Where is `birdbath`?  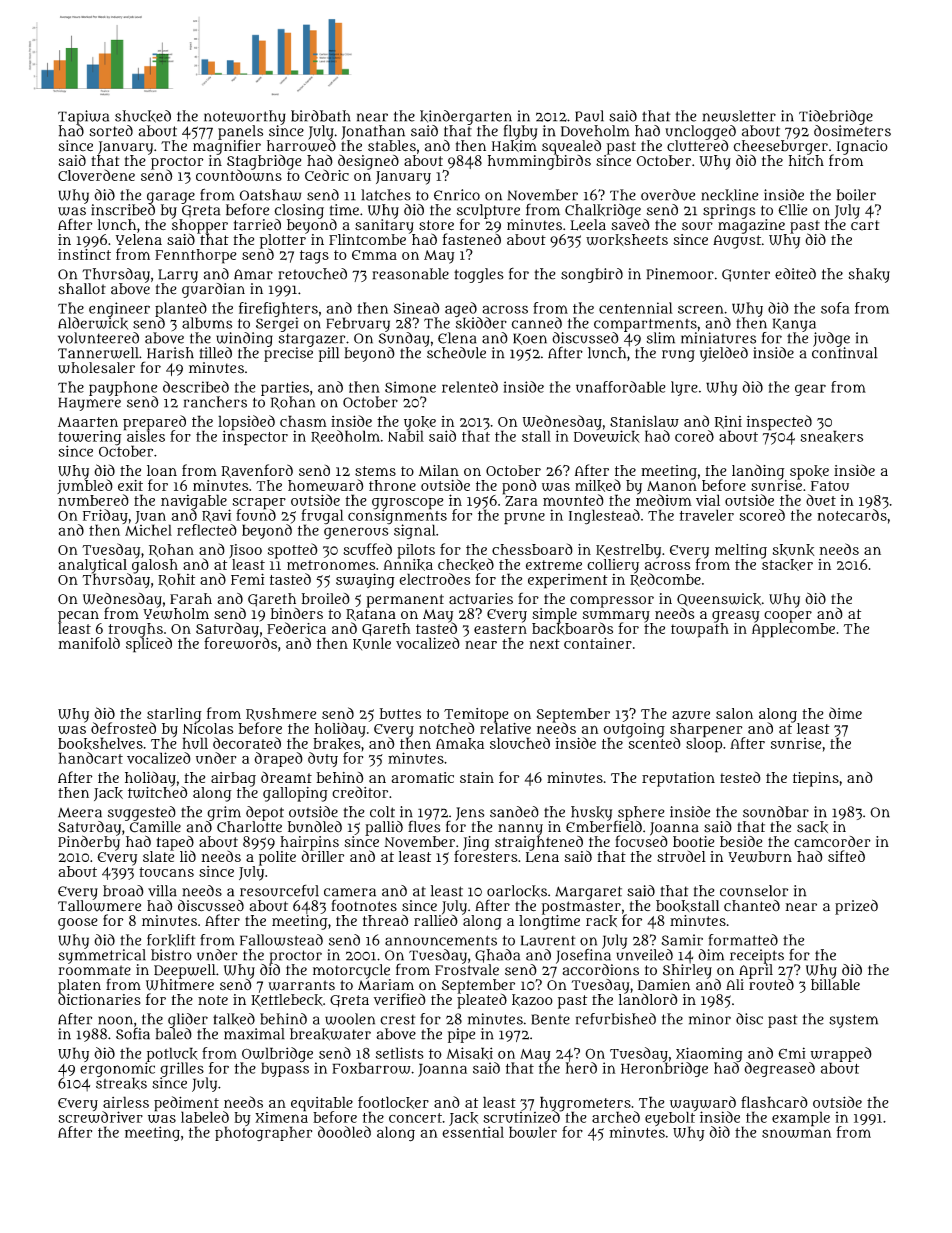
birdbath is located at coordinates (321, 116).
